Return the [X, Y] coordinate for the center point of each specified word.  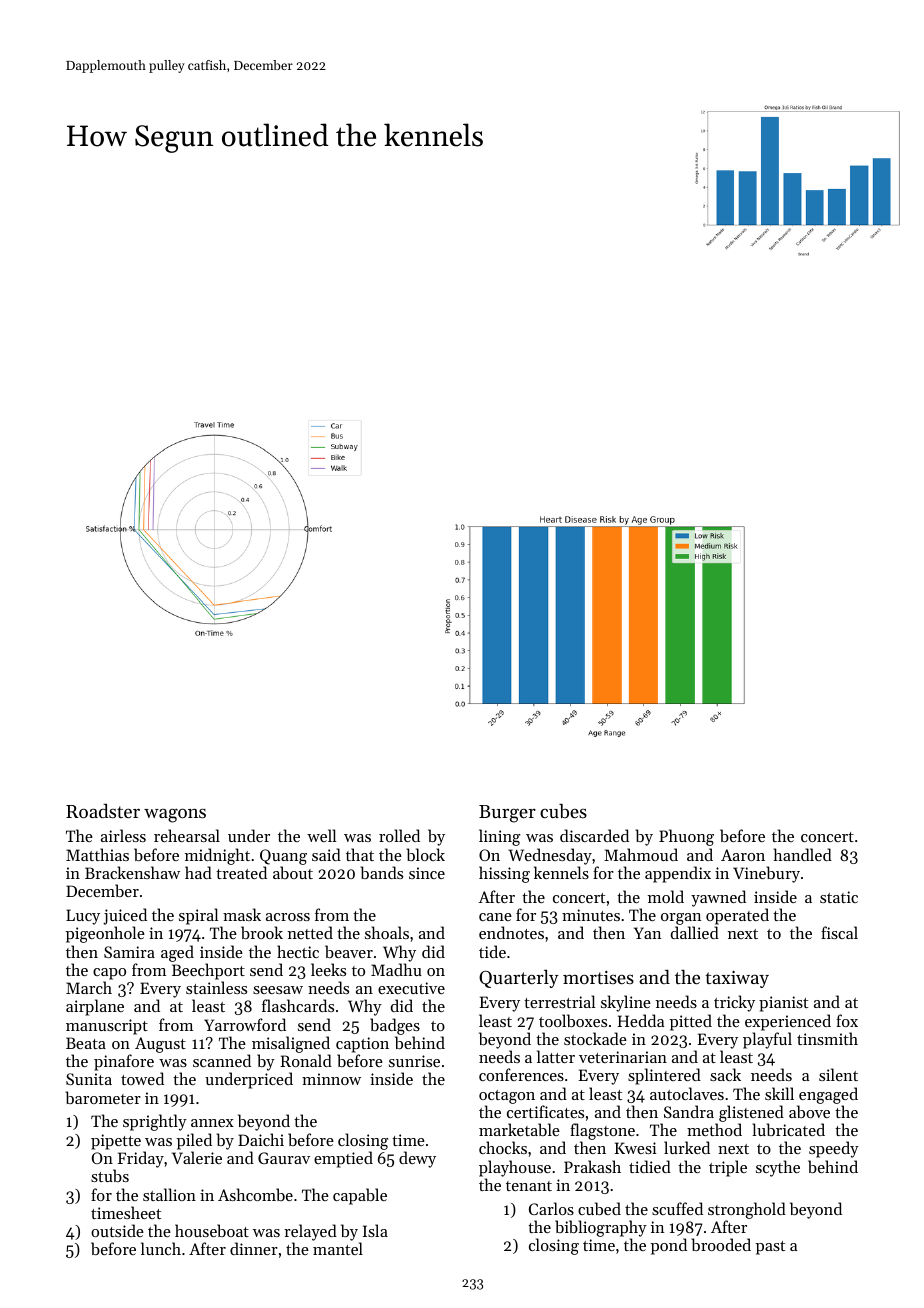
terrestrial [559, 1001]
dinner [254, 1248]
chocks [503, 1147]
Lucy [83, 917]
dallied [695, 932]
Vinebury [766, 874]
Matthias [97, 854]
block [425, 854]
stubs [110, 1175]
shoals [387, 932]
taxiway [737, 979]
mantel [338, 1248]
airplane [95, 1007]
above [809, 1111]
